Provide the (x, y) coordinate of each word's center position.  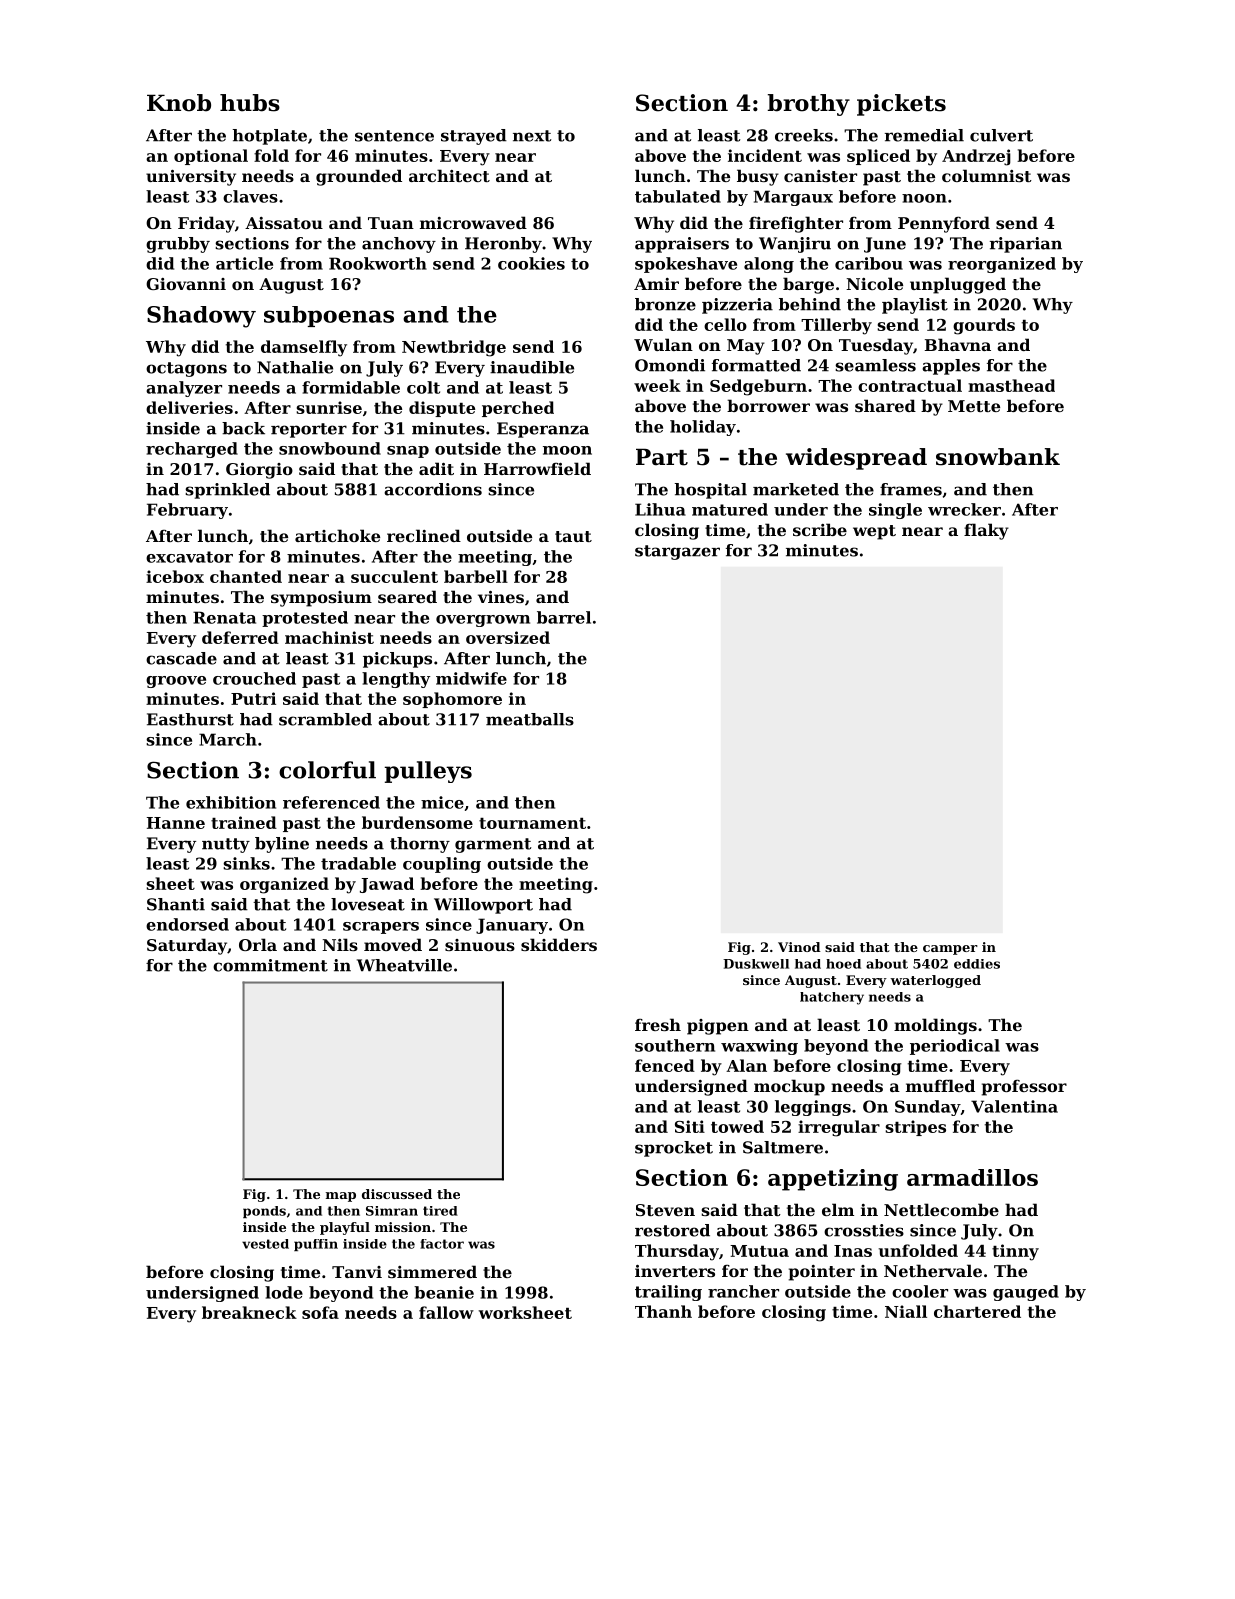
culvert (1001, 135)
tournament (532, 823)
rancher (743, 1291)
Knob (179, 103)
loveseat (368, 904)
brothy (809, 105)
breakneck (249, 1312)
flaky (986, 531)
